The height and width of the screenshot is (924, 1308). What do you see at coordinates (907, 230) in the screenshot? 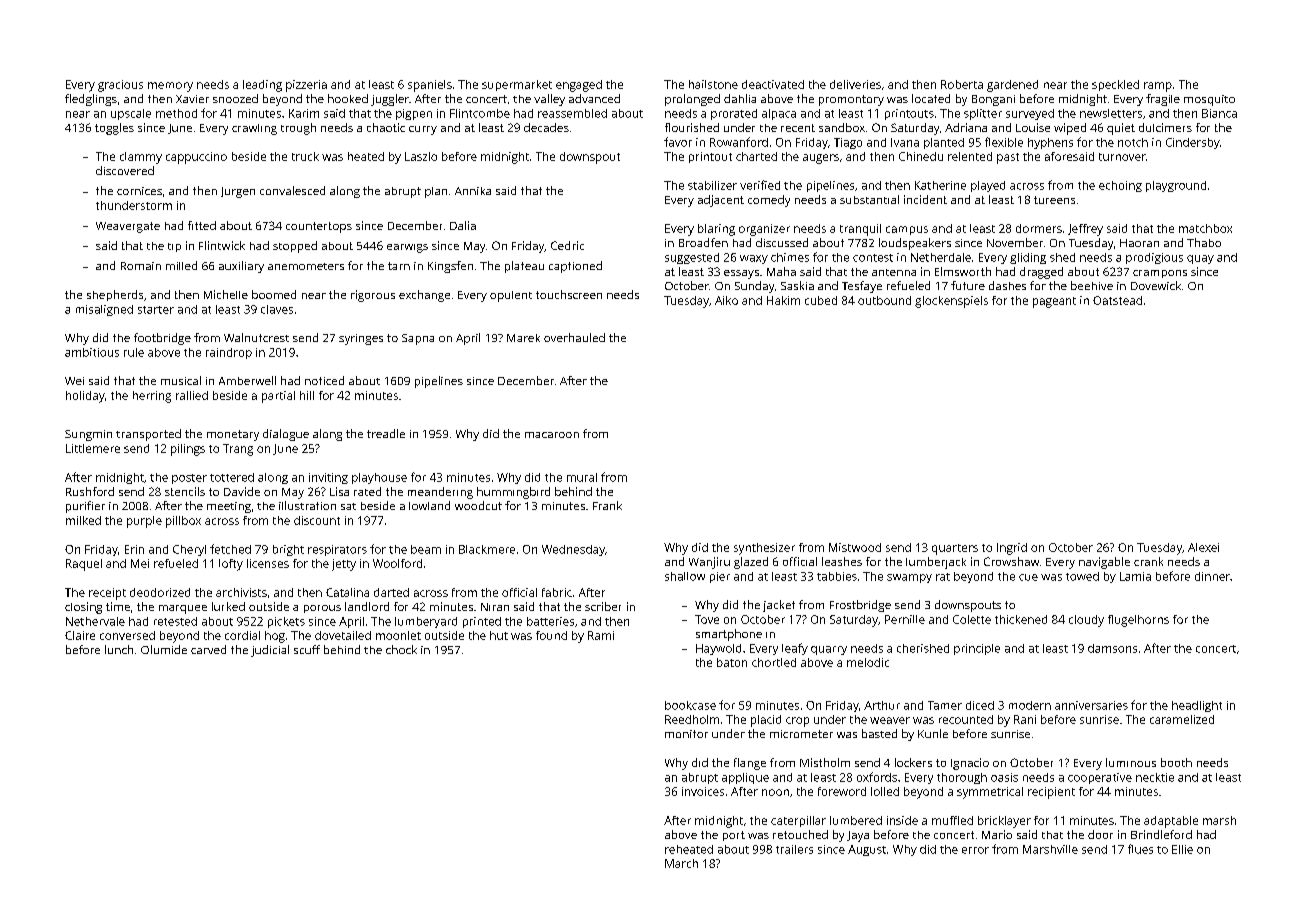
I see `campus` at bounding box center [907, 230].
